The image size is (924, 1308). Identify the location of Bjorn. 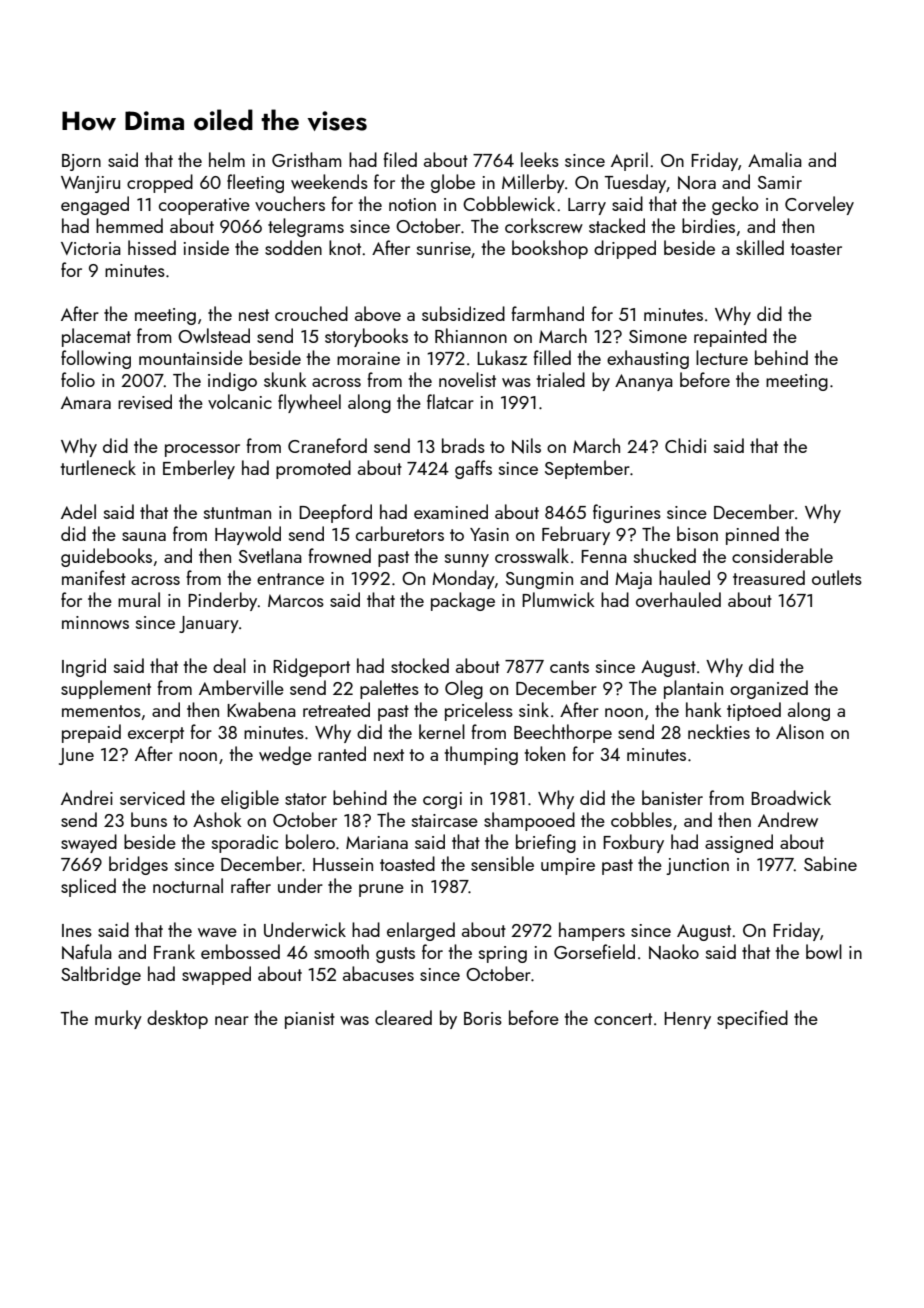
(81, 162).
